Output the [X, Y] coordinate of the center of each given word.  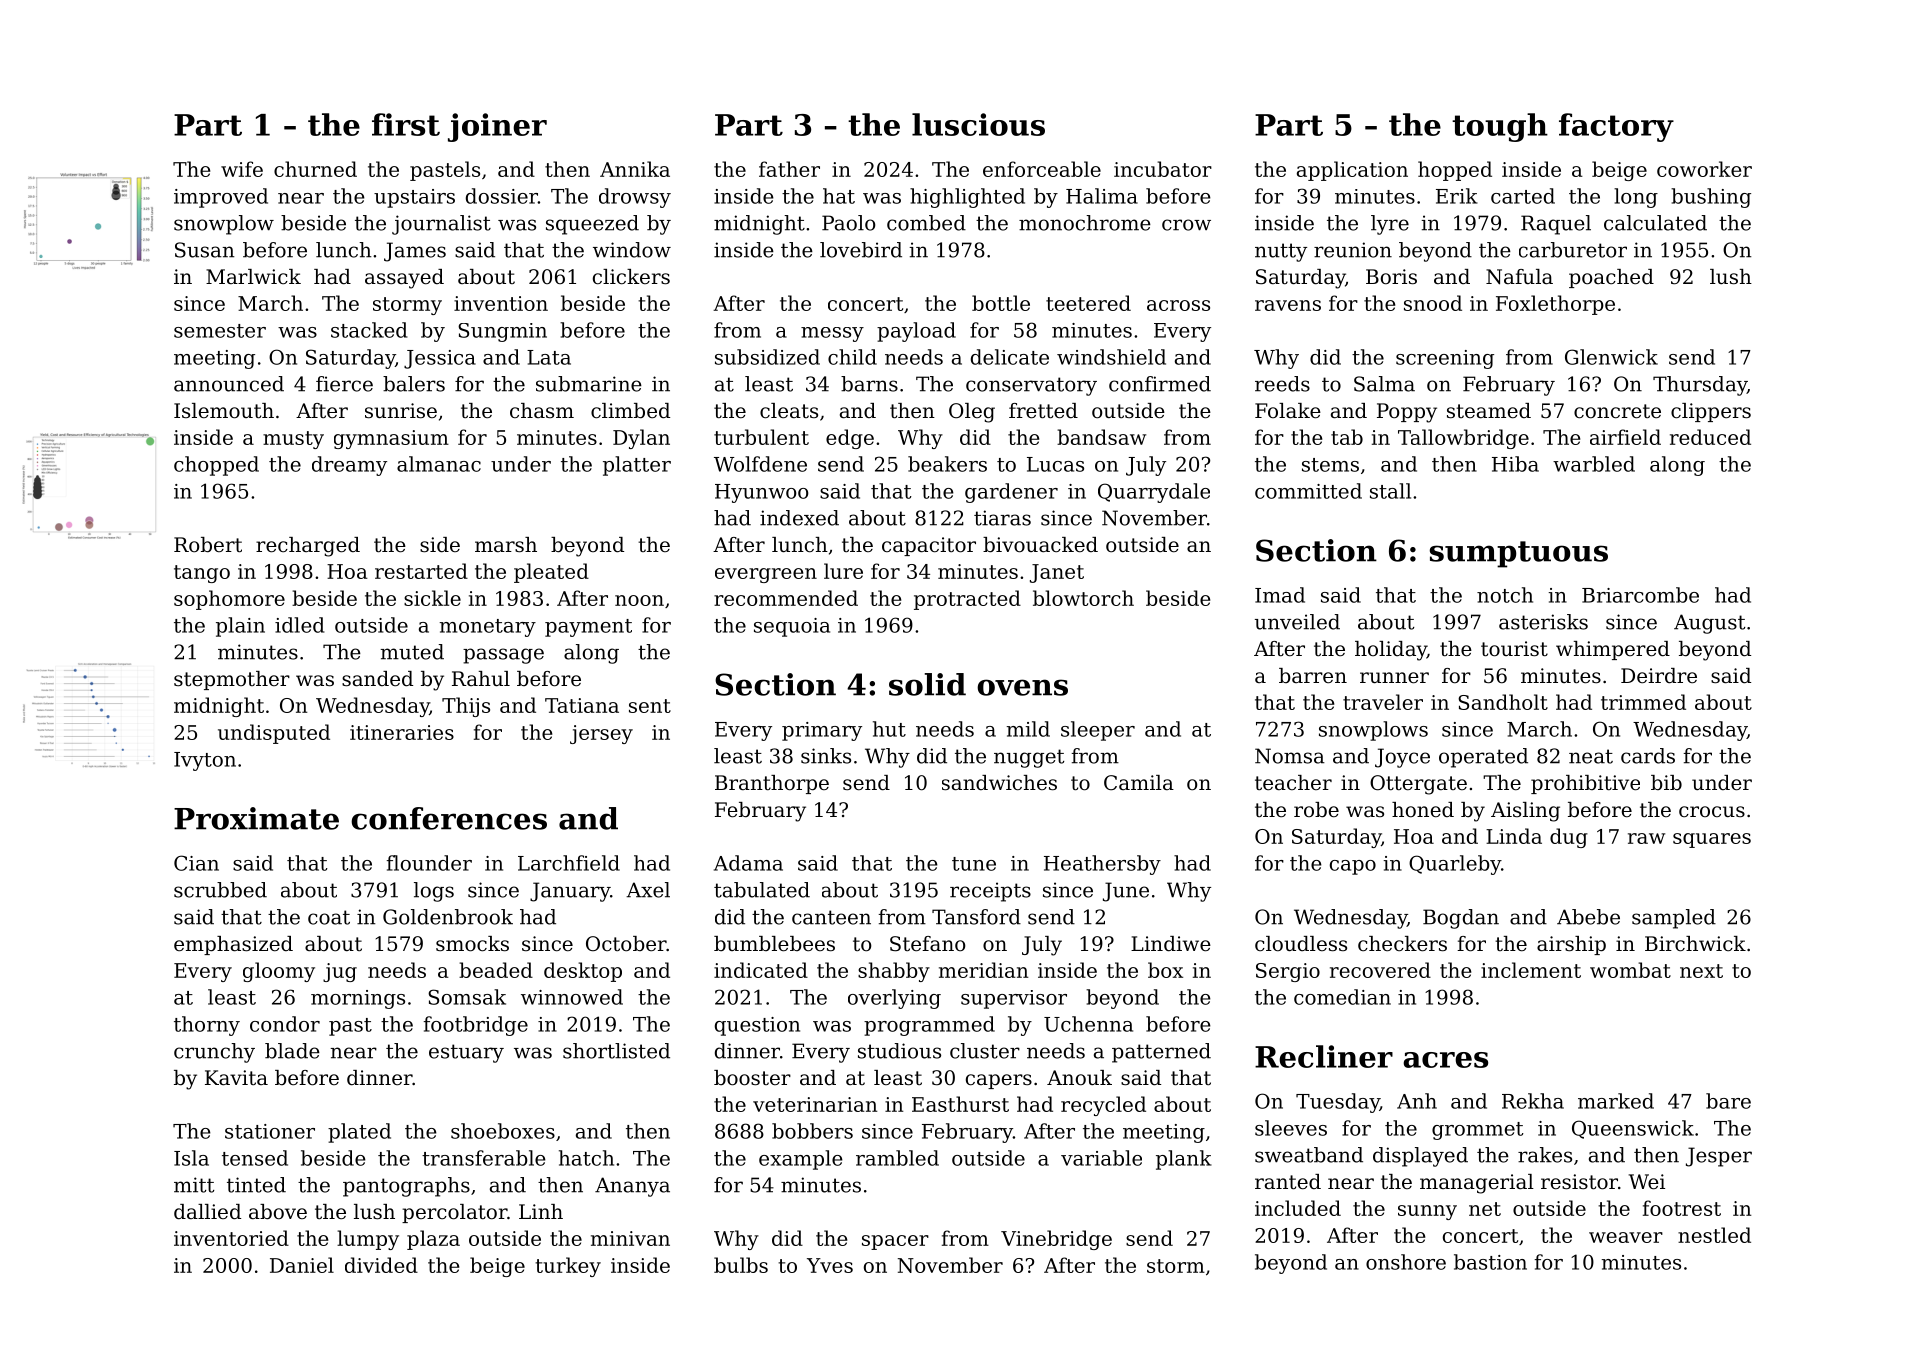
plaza [433, 1240]
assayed [404, 279]
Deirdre [1659, 676]
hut [889, 729]
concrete [1617, 411]
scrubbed [220, 890]
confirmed [1160, 384]
